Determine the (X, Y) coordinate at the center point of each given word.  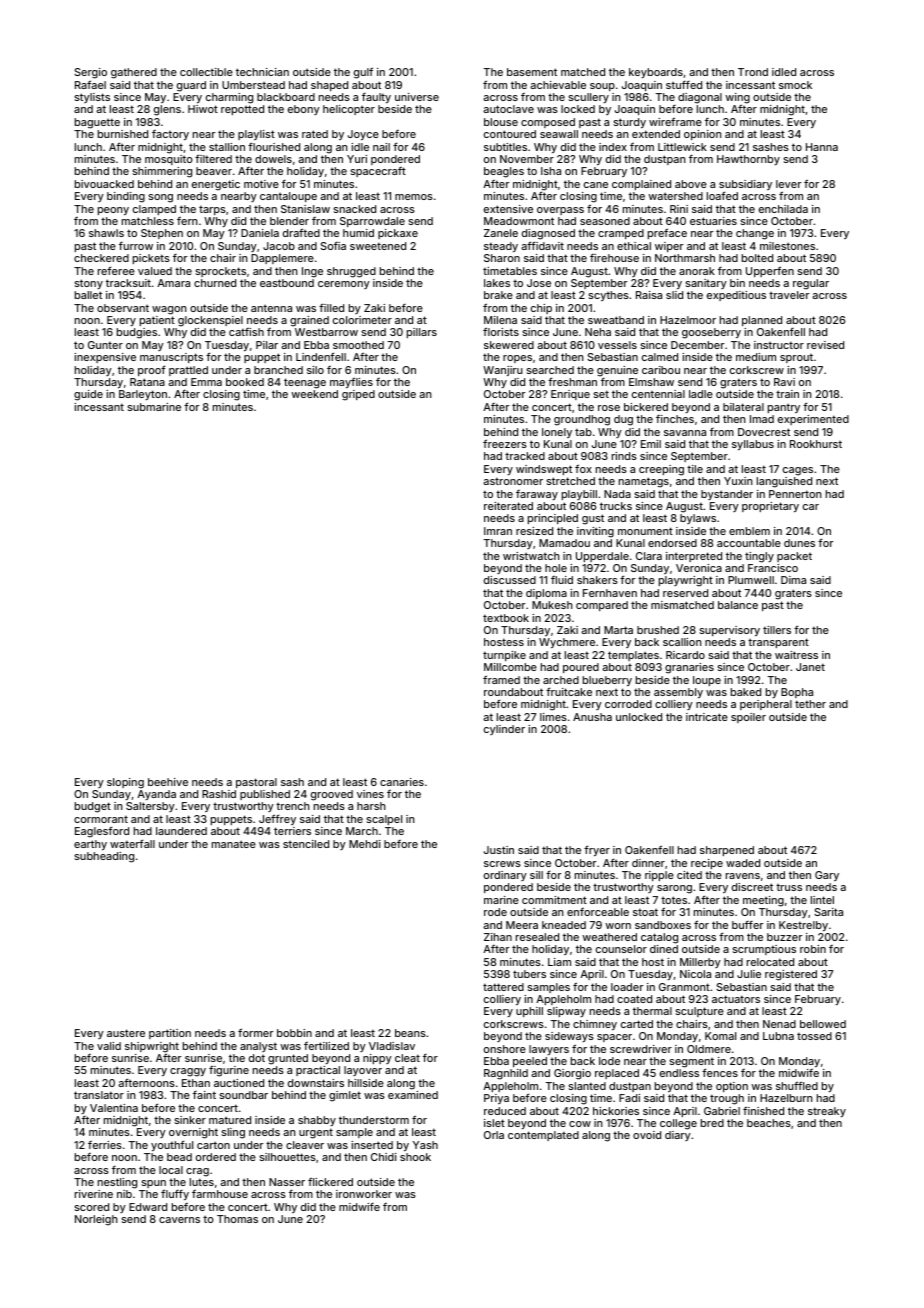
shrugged (351, 272)
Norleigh (96, 1220)
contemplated (543, 1136)
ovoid (647, 1135)
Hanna (822, 147)
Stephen (162, 234)
